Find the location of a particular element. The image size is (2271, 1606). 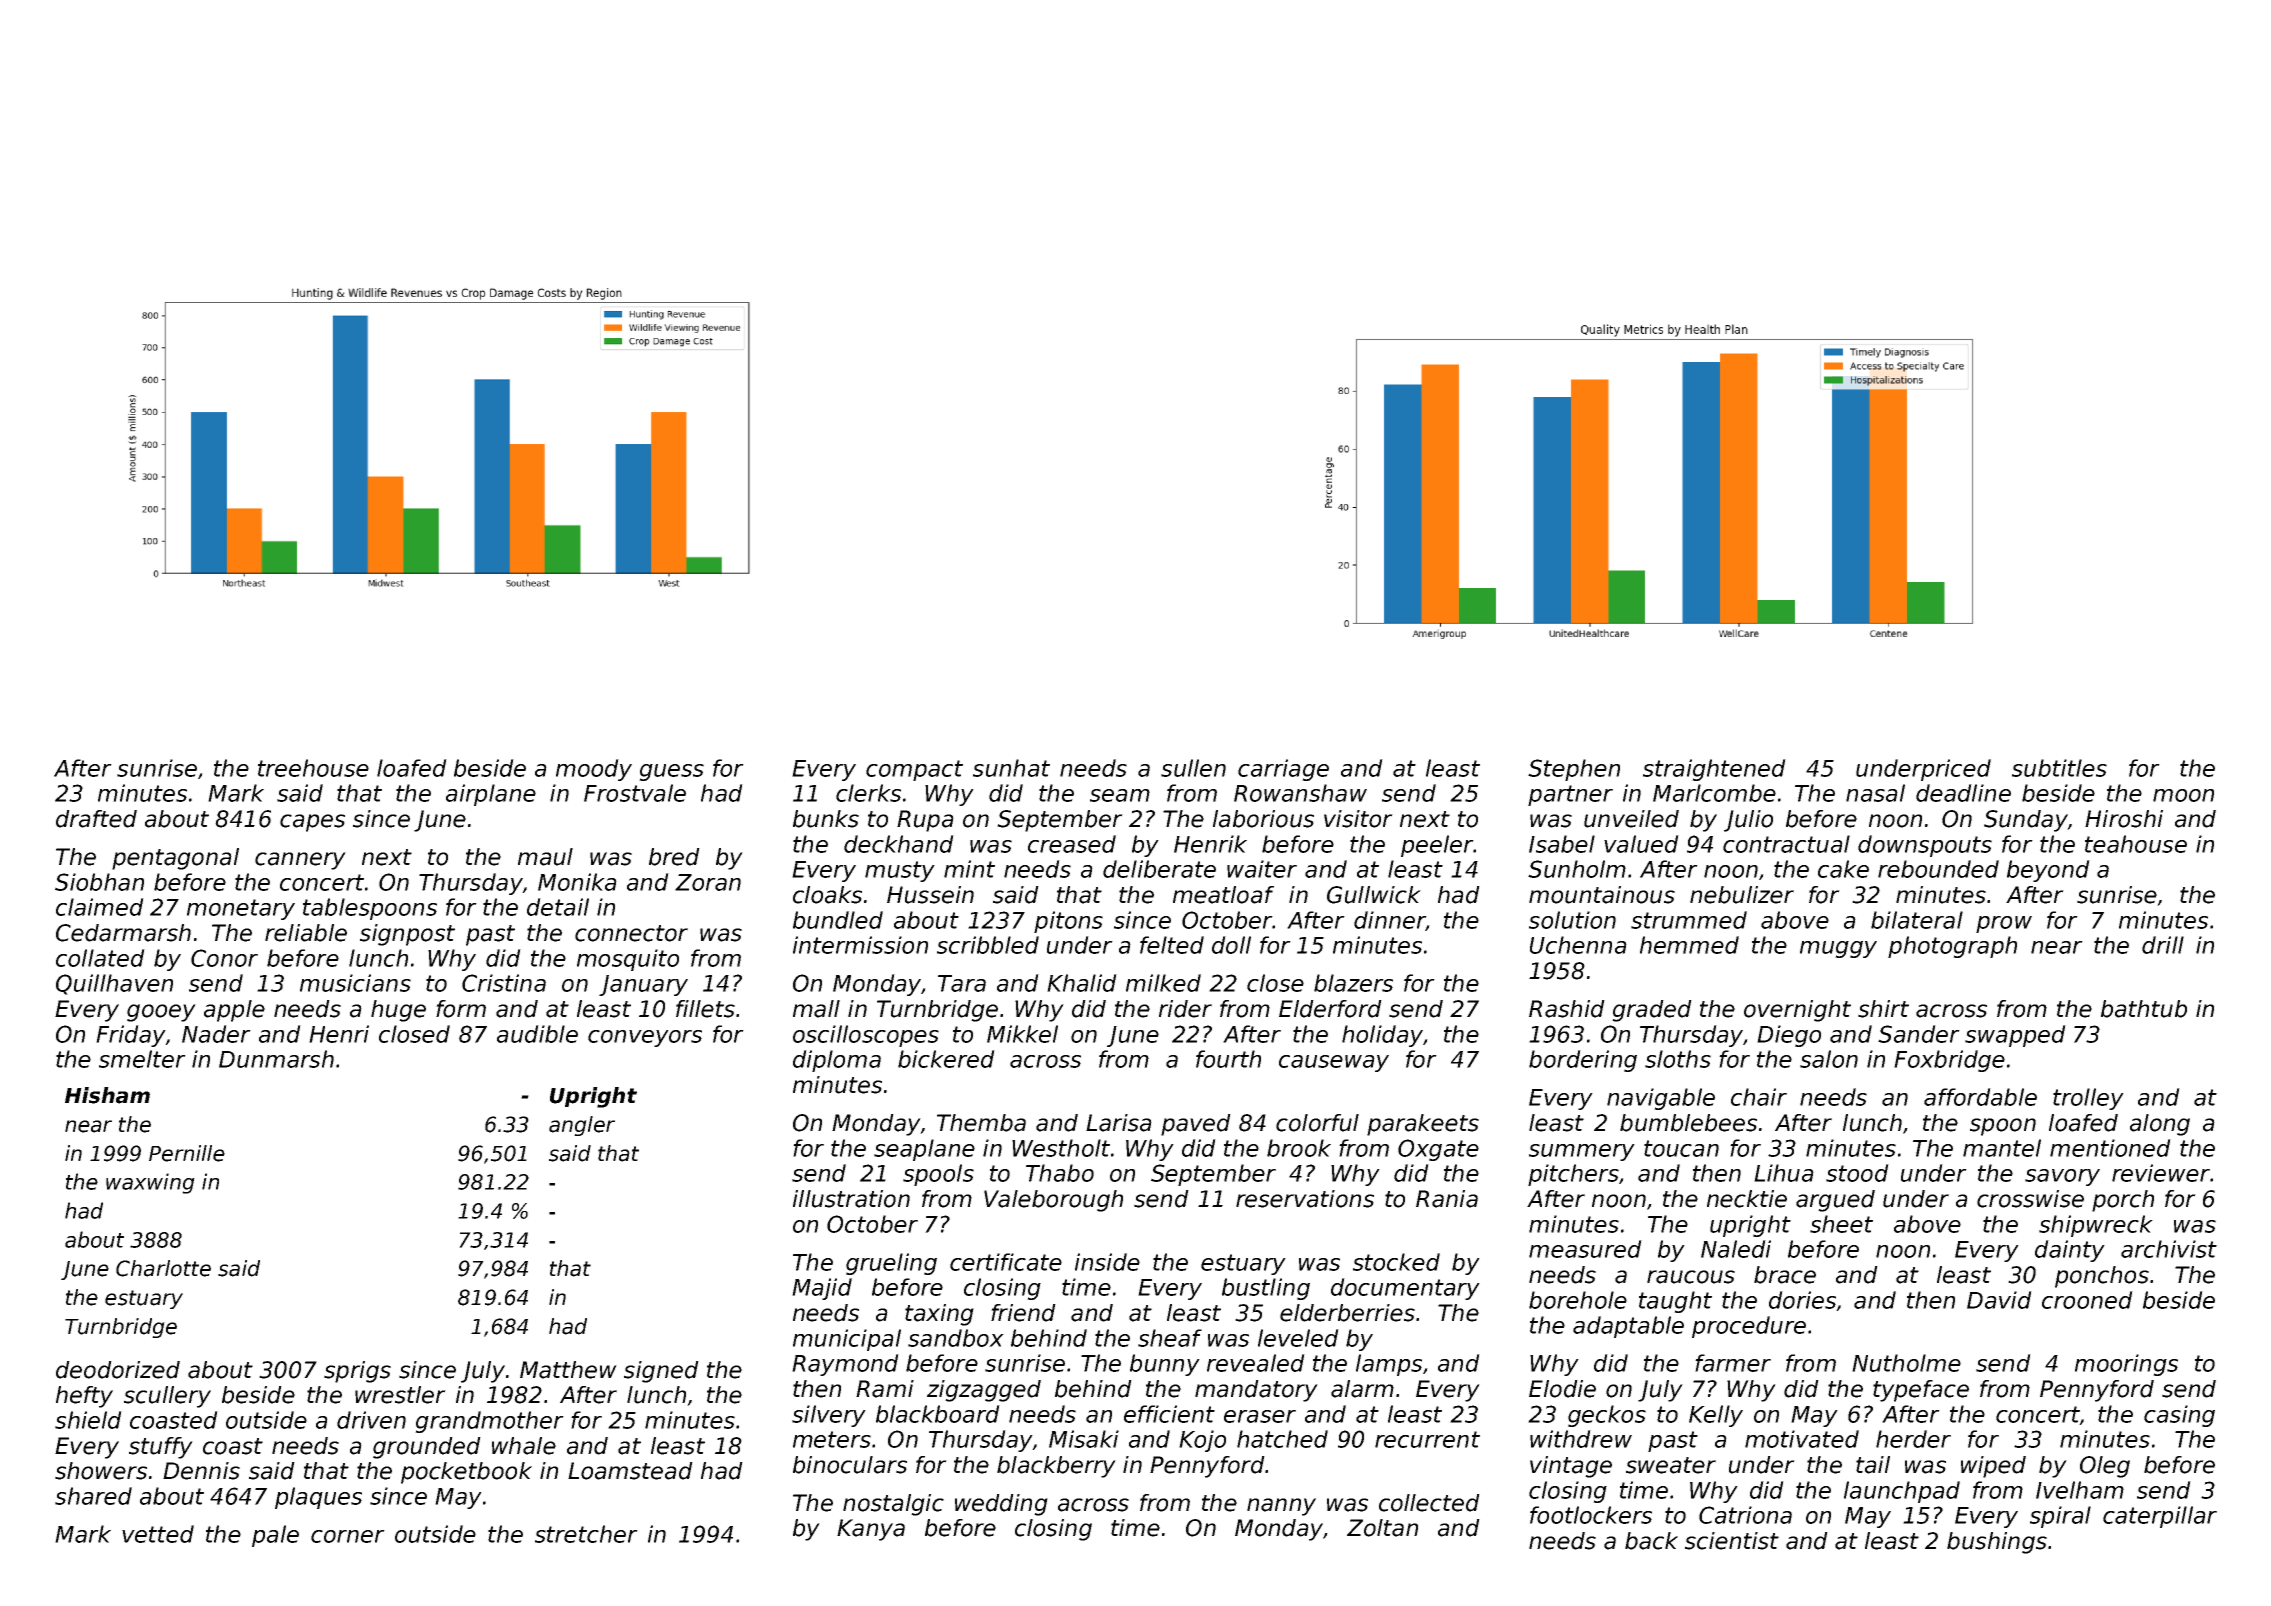

seam is located at coordinates (1120, 795).
